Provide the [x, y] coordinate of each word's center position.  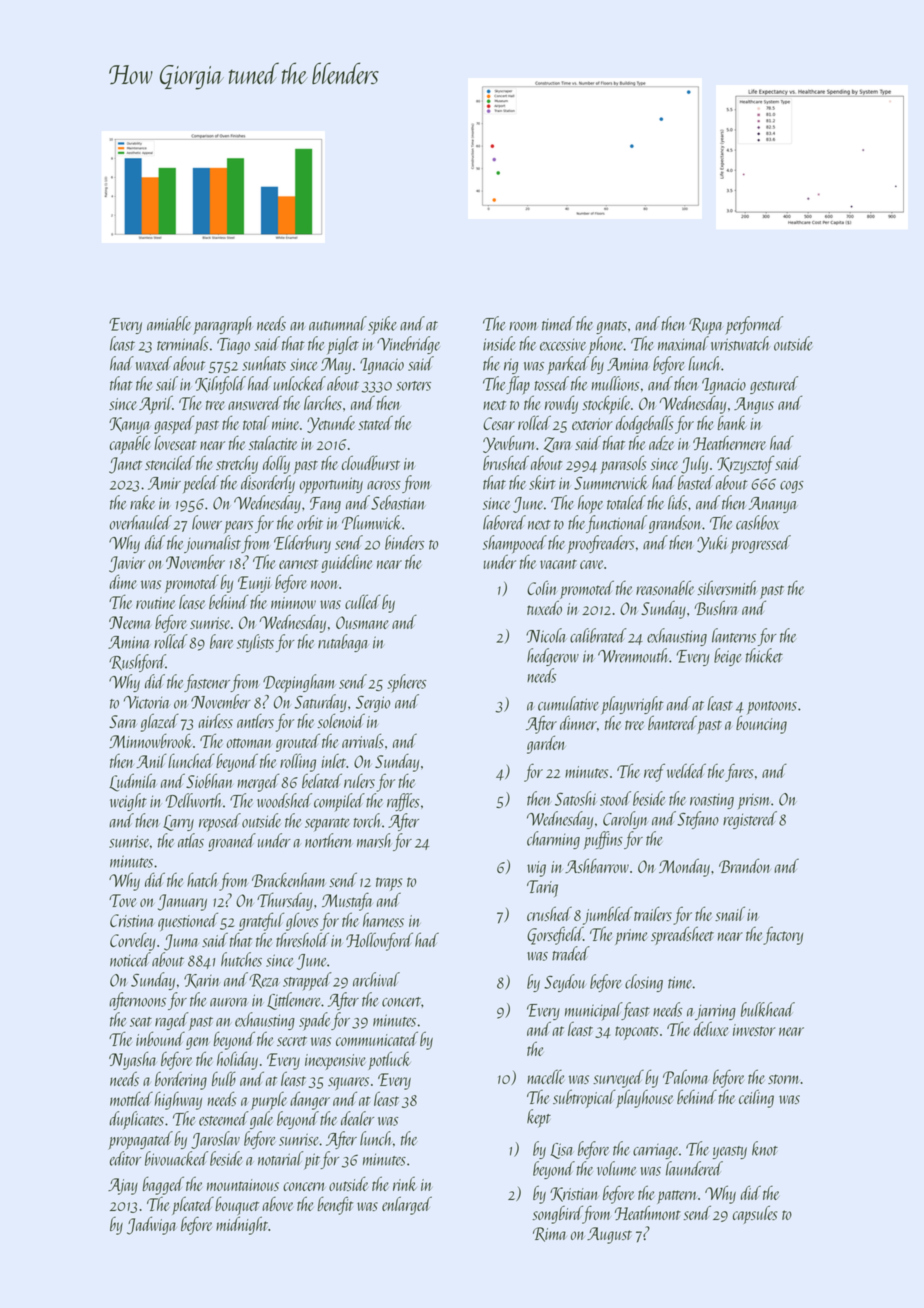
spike [382, 325]
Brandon [745, 865]
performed [754, 325]
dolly [276, 464]
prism [754, 802]
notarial [280, 1158]
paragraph [223, 325]
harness [383, 920]
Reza [264, 981]
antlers [255, 721]
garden [546, 744]
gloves [302, 921]
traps [389, 884]
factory [783, 936]
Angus [754, 405]
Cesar [499, 423]
